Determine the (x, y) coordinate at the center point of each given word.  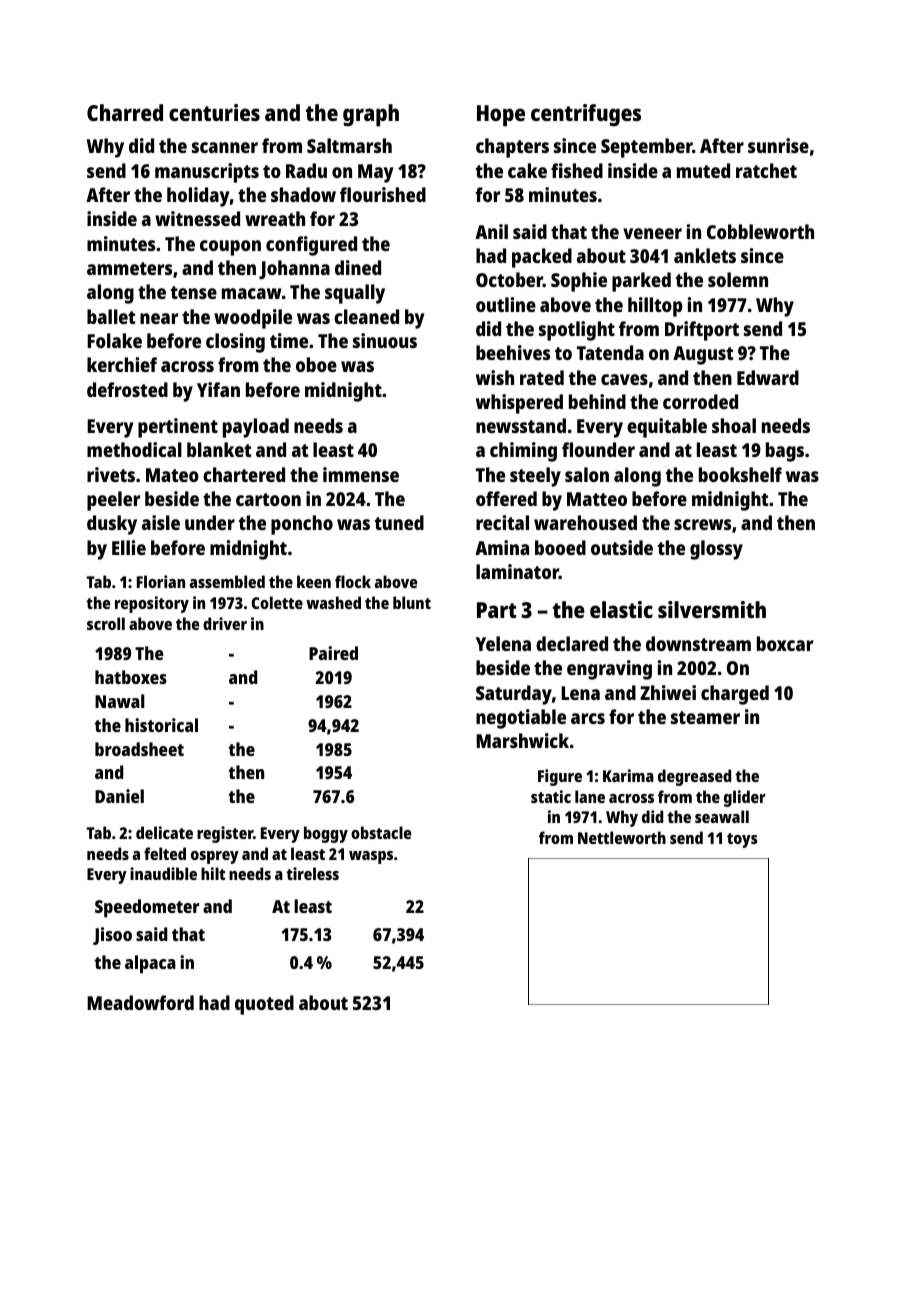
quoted (264, 1005)
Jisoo (112, 936)
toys (742, 840)
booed (560, 547)
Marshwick (522, 740)
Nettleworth (622, 837)
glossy (716, 550)
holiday (198, 197)
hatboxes (131, 677)
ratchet (766, 170)
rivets (111, 474)
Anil (491, 231)
